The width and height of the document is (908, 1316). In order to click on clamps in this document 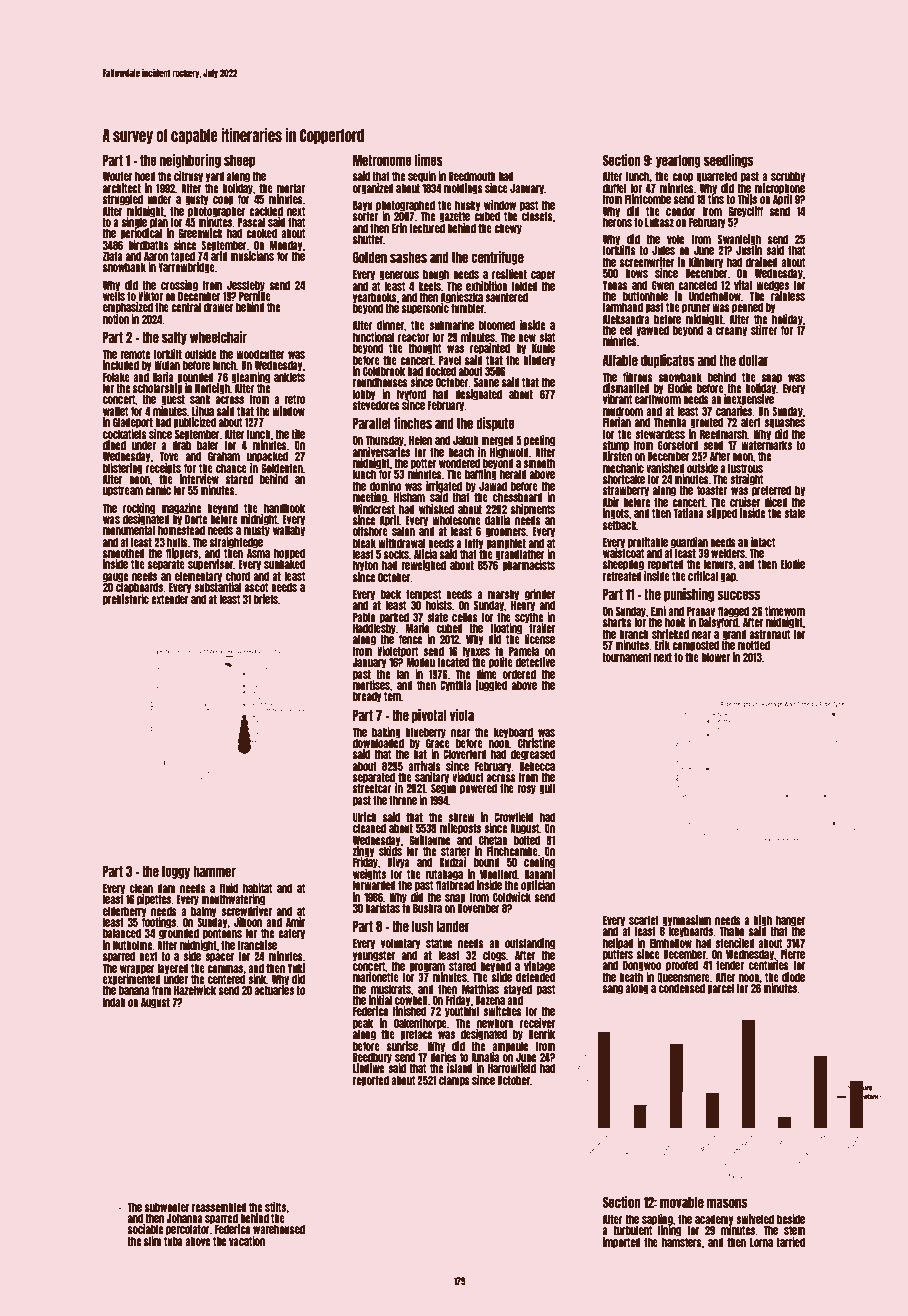, I will do `click(454, 1081)`.
